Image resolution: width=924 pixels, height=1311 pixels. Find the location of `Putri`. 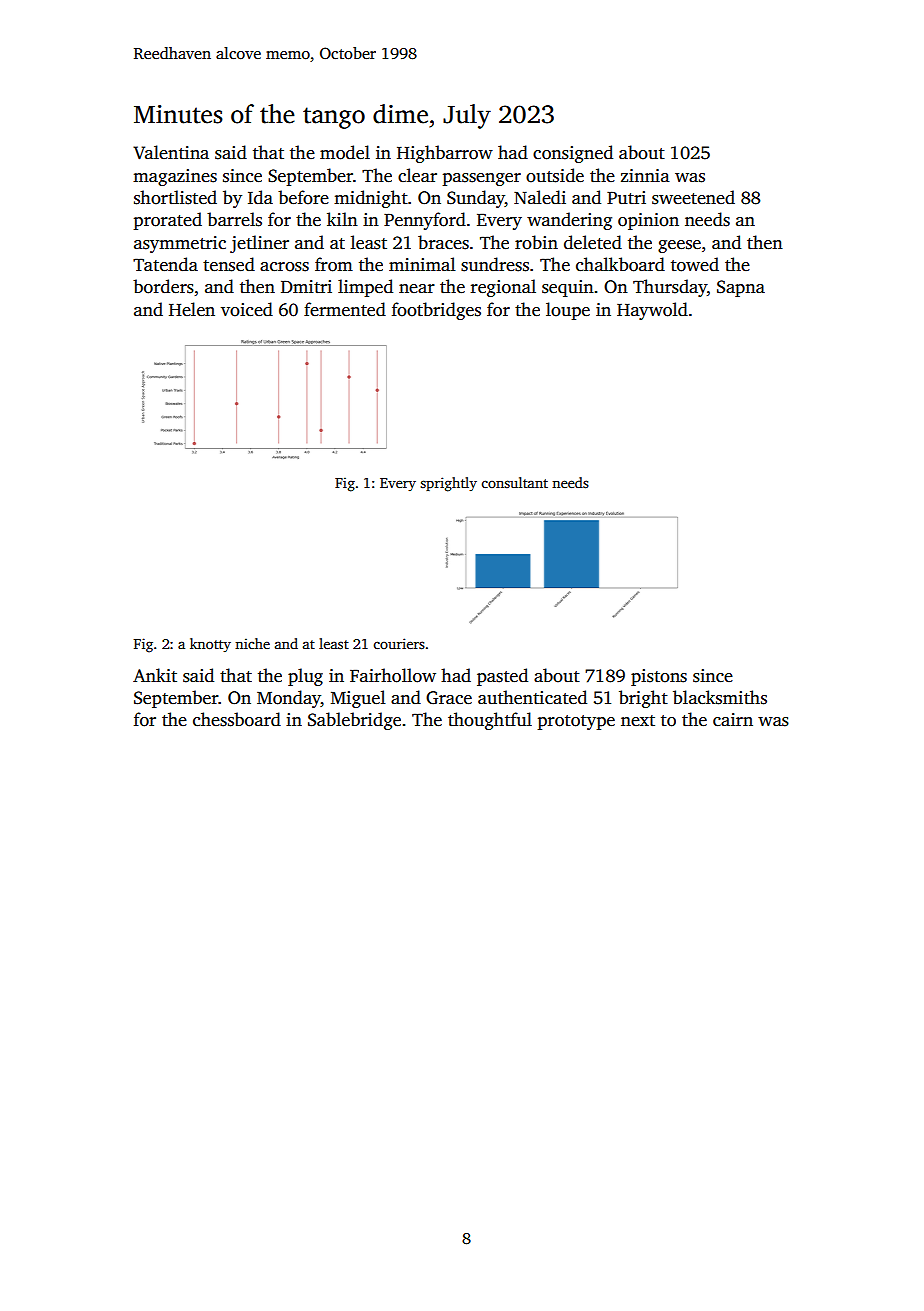

Putri is located at coordinates (626, 198).
